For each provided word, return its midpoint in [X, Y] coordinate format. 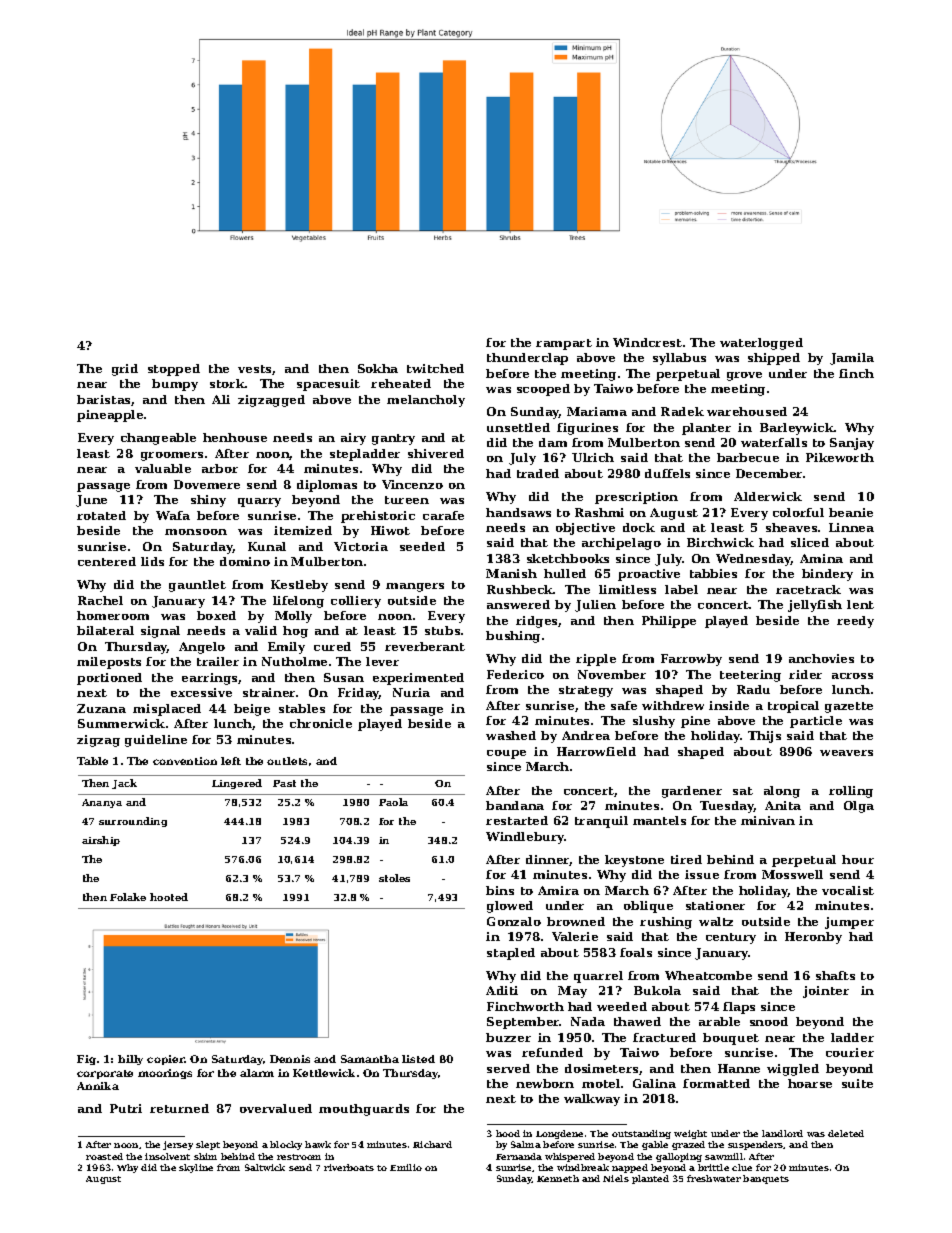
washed [511, 735]
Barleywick [797, 429]
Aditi [502, 990]
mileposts [109, 663]
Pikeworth [840, 457]
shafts [835, 975]
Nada [588, 1021]
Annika [98, 1086]
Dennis [290, 1059]
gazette [849, 707]
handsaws [518, 512]
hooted [169, 897]
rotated [101, 515]
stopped [174, 370]
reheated [401, 383]
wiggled [793, 1070]
